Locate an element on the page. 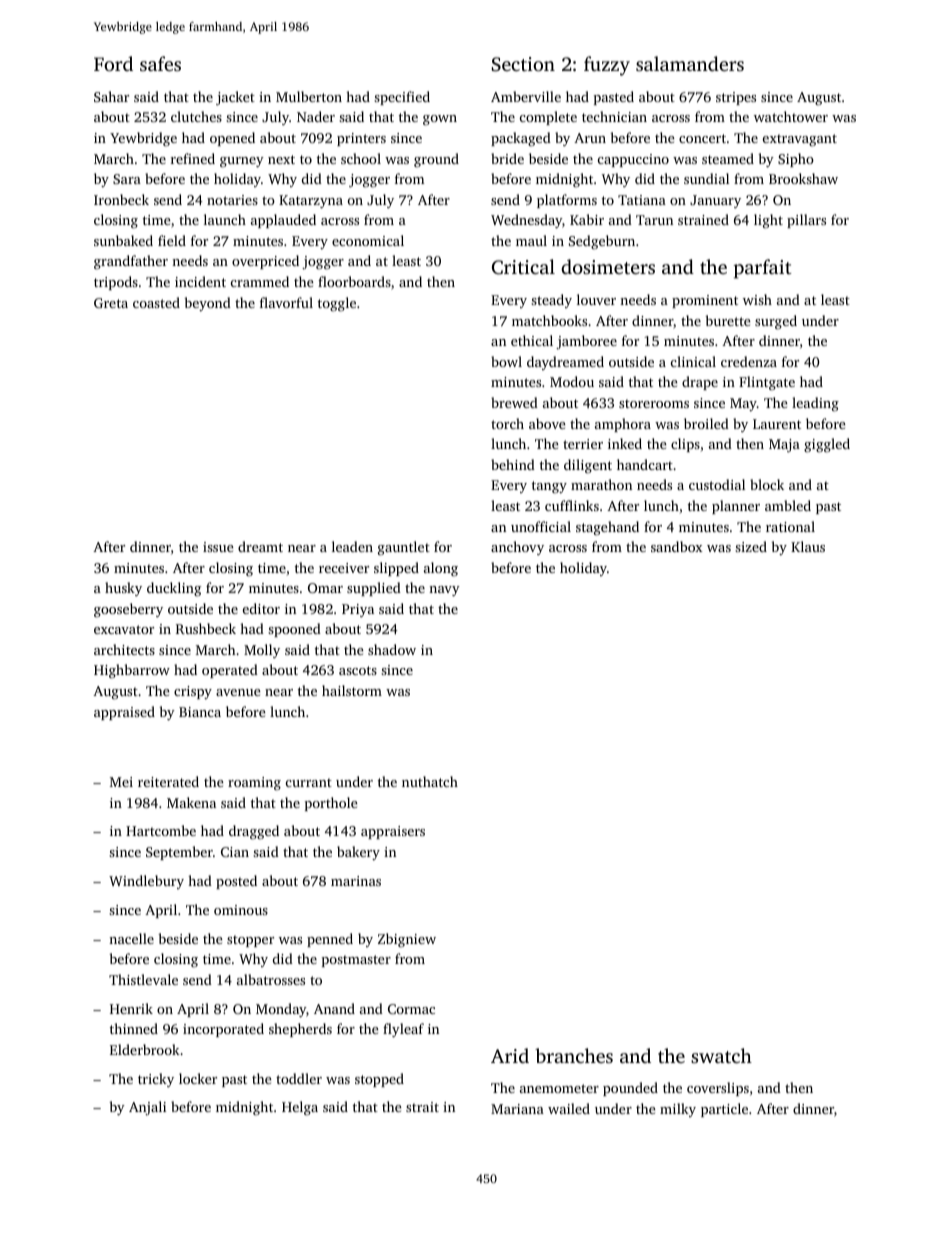 This page has height=1233, width=952. jacket is located at coordinates (235, 98).
